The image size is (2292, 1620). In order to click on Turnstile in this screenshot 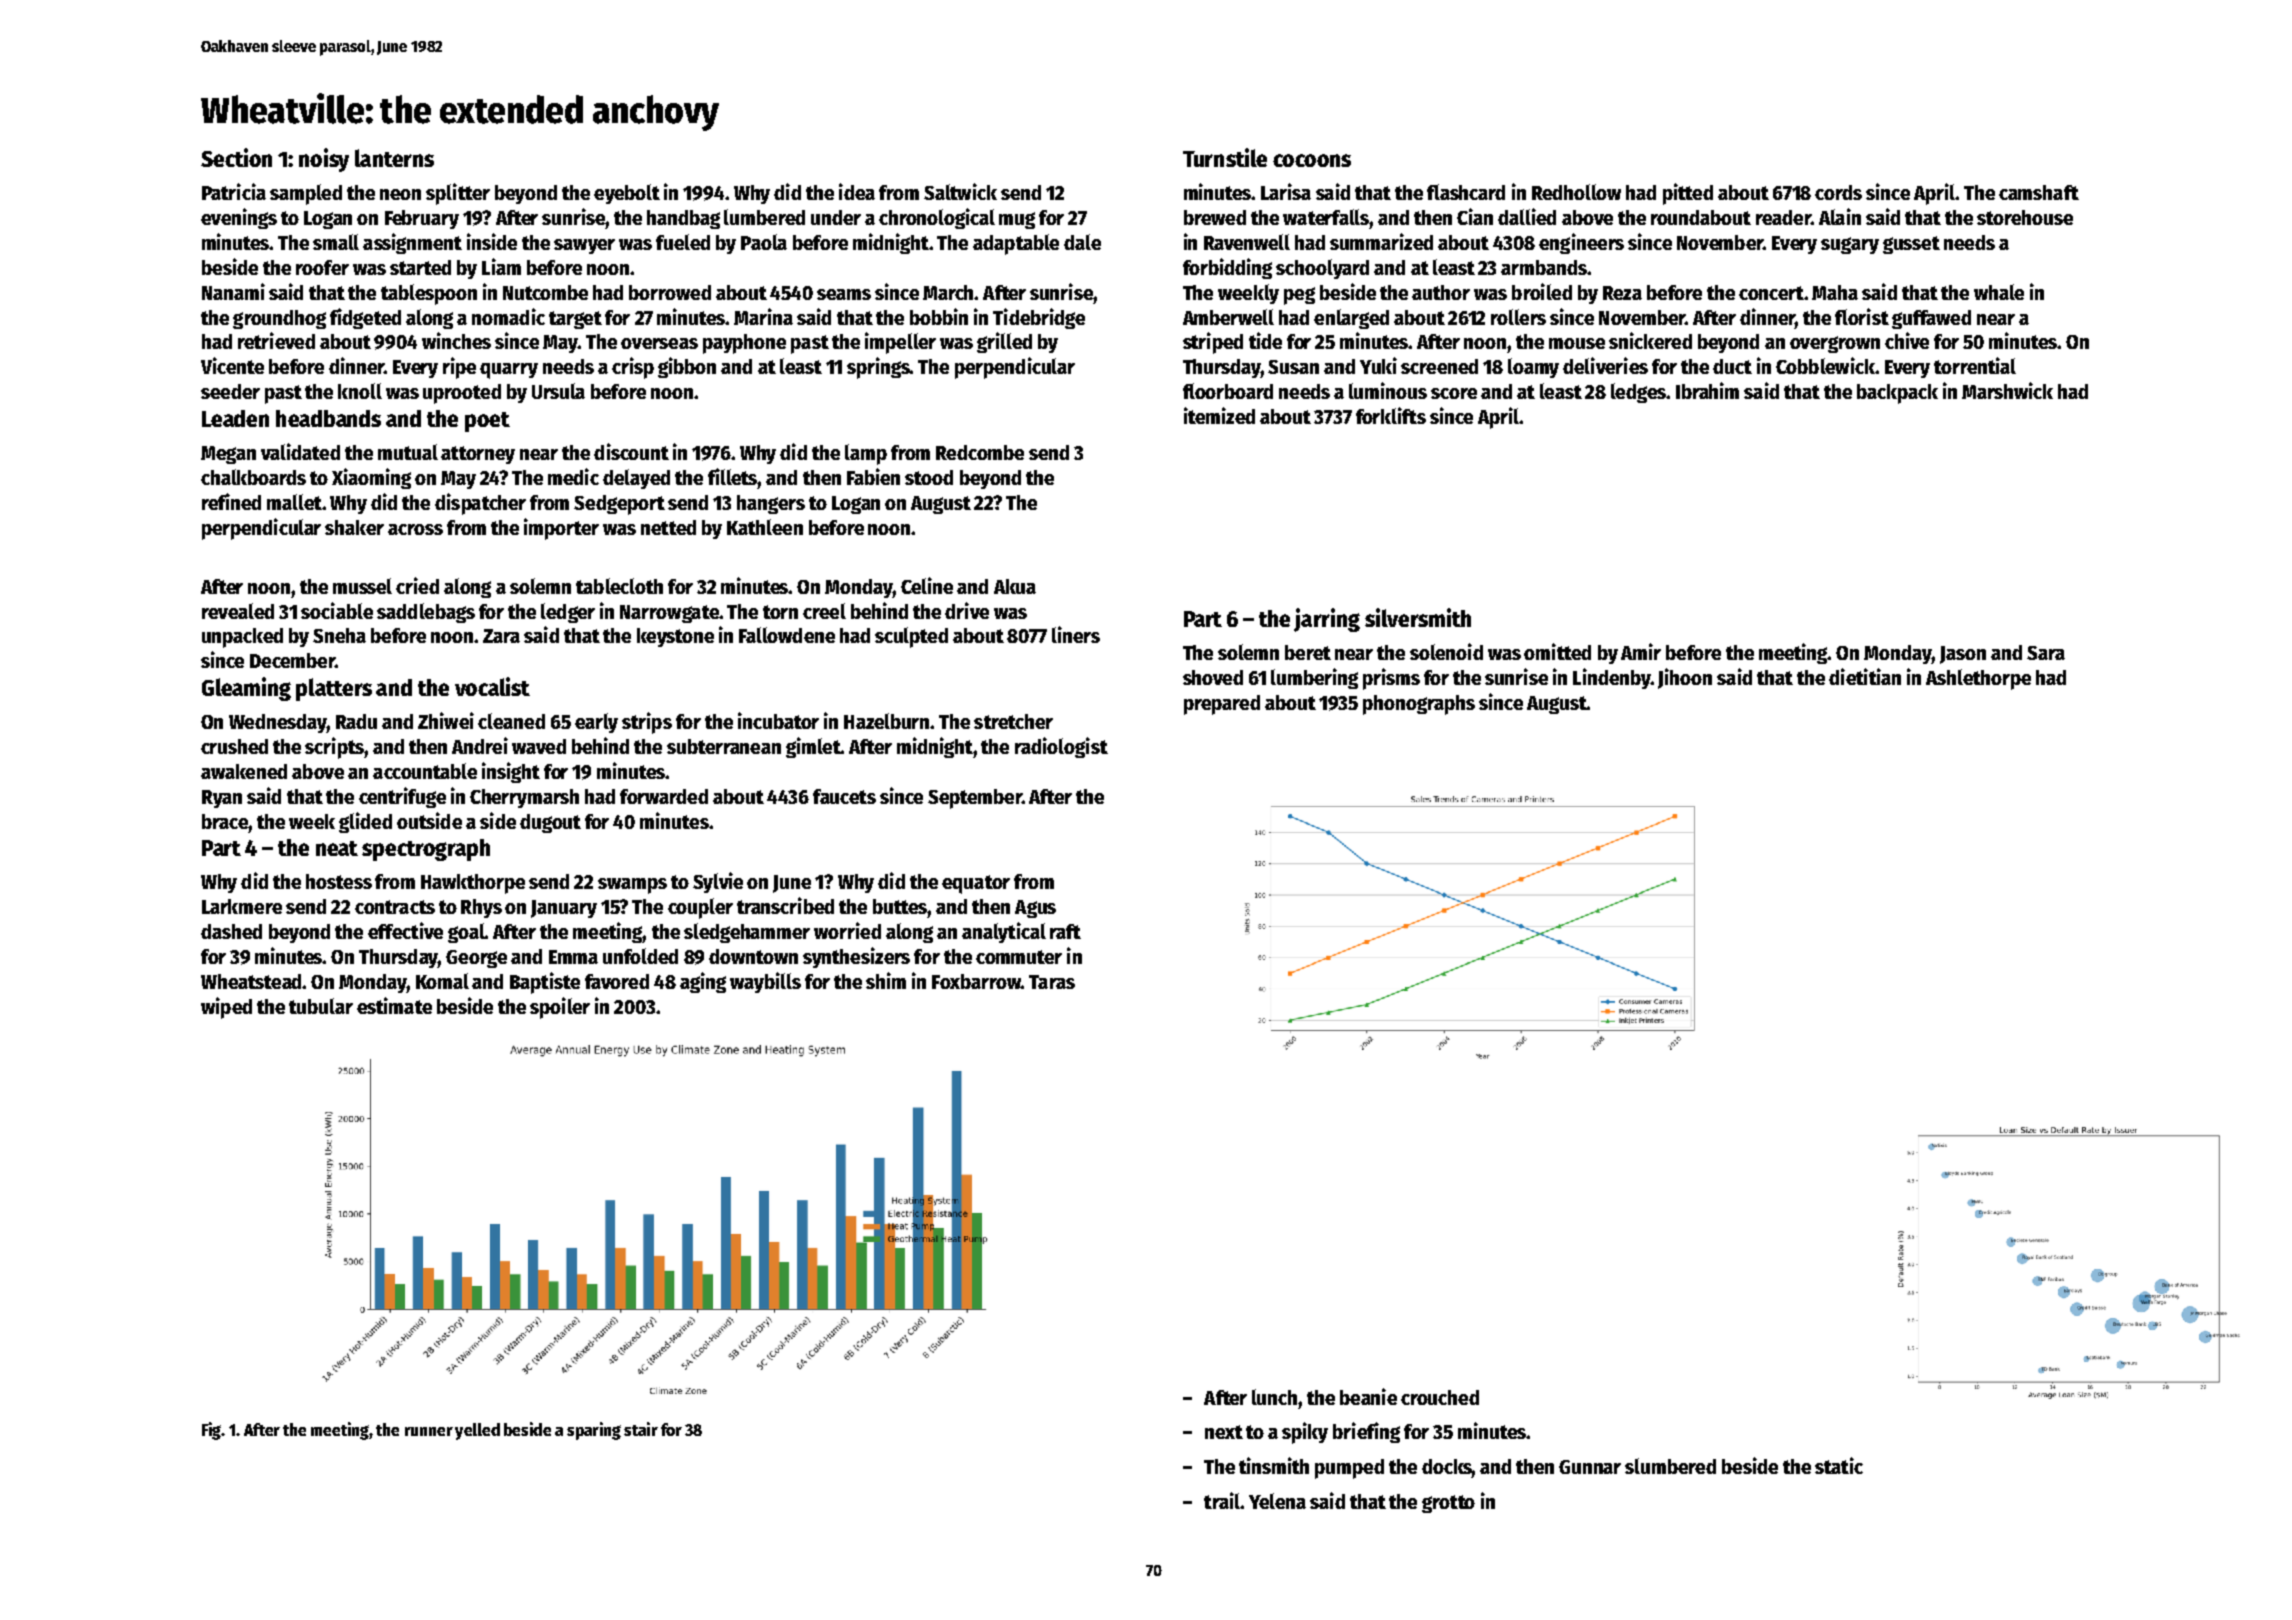, I will do `click(1225, 157)`.
